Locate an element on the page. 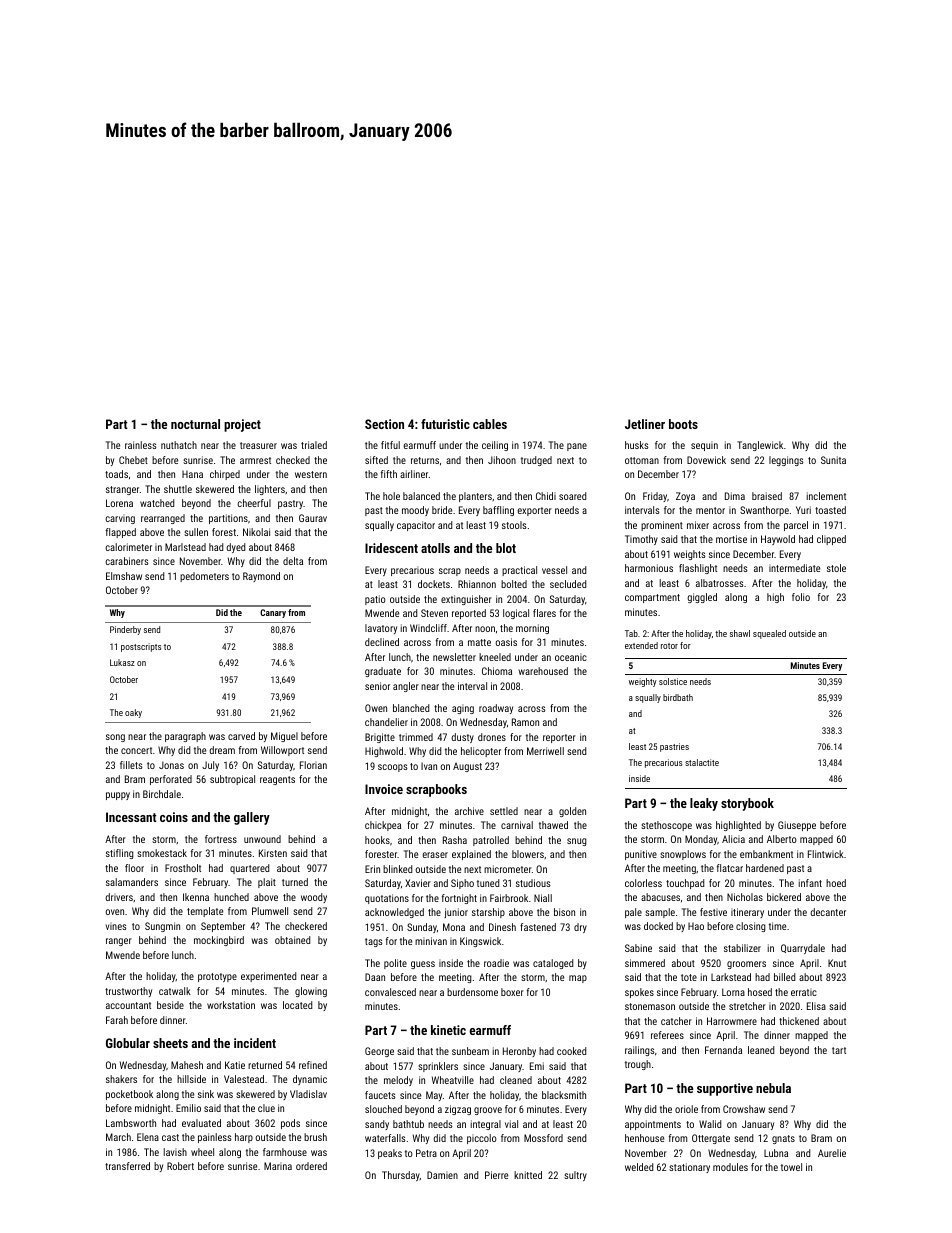 The height and width of the image is (1233, 952). oceanic is located at coordinates (571, 657).
